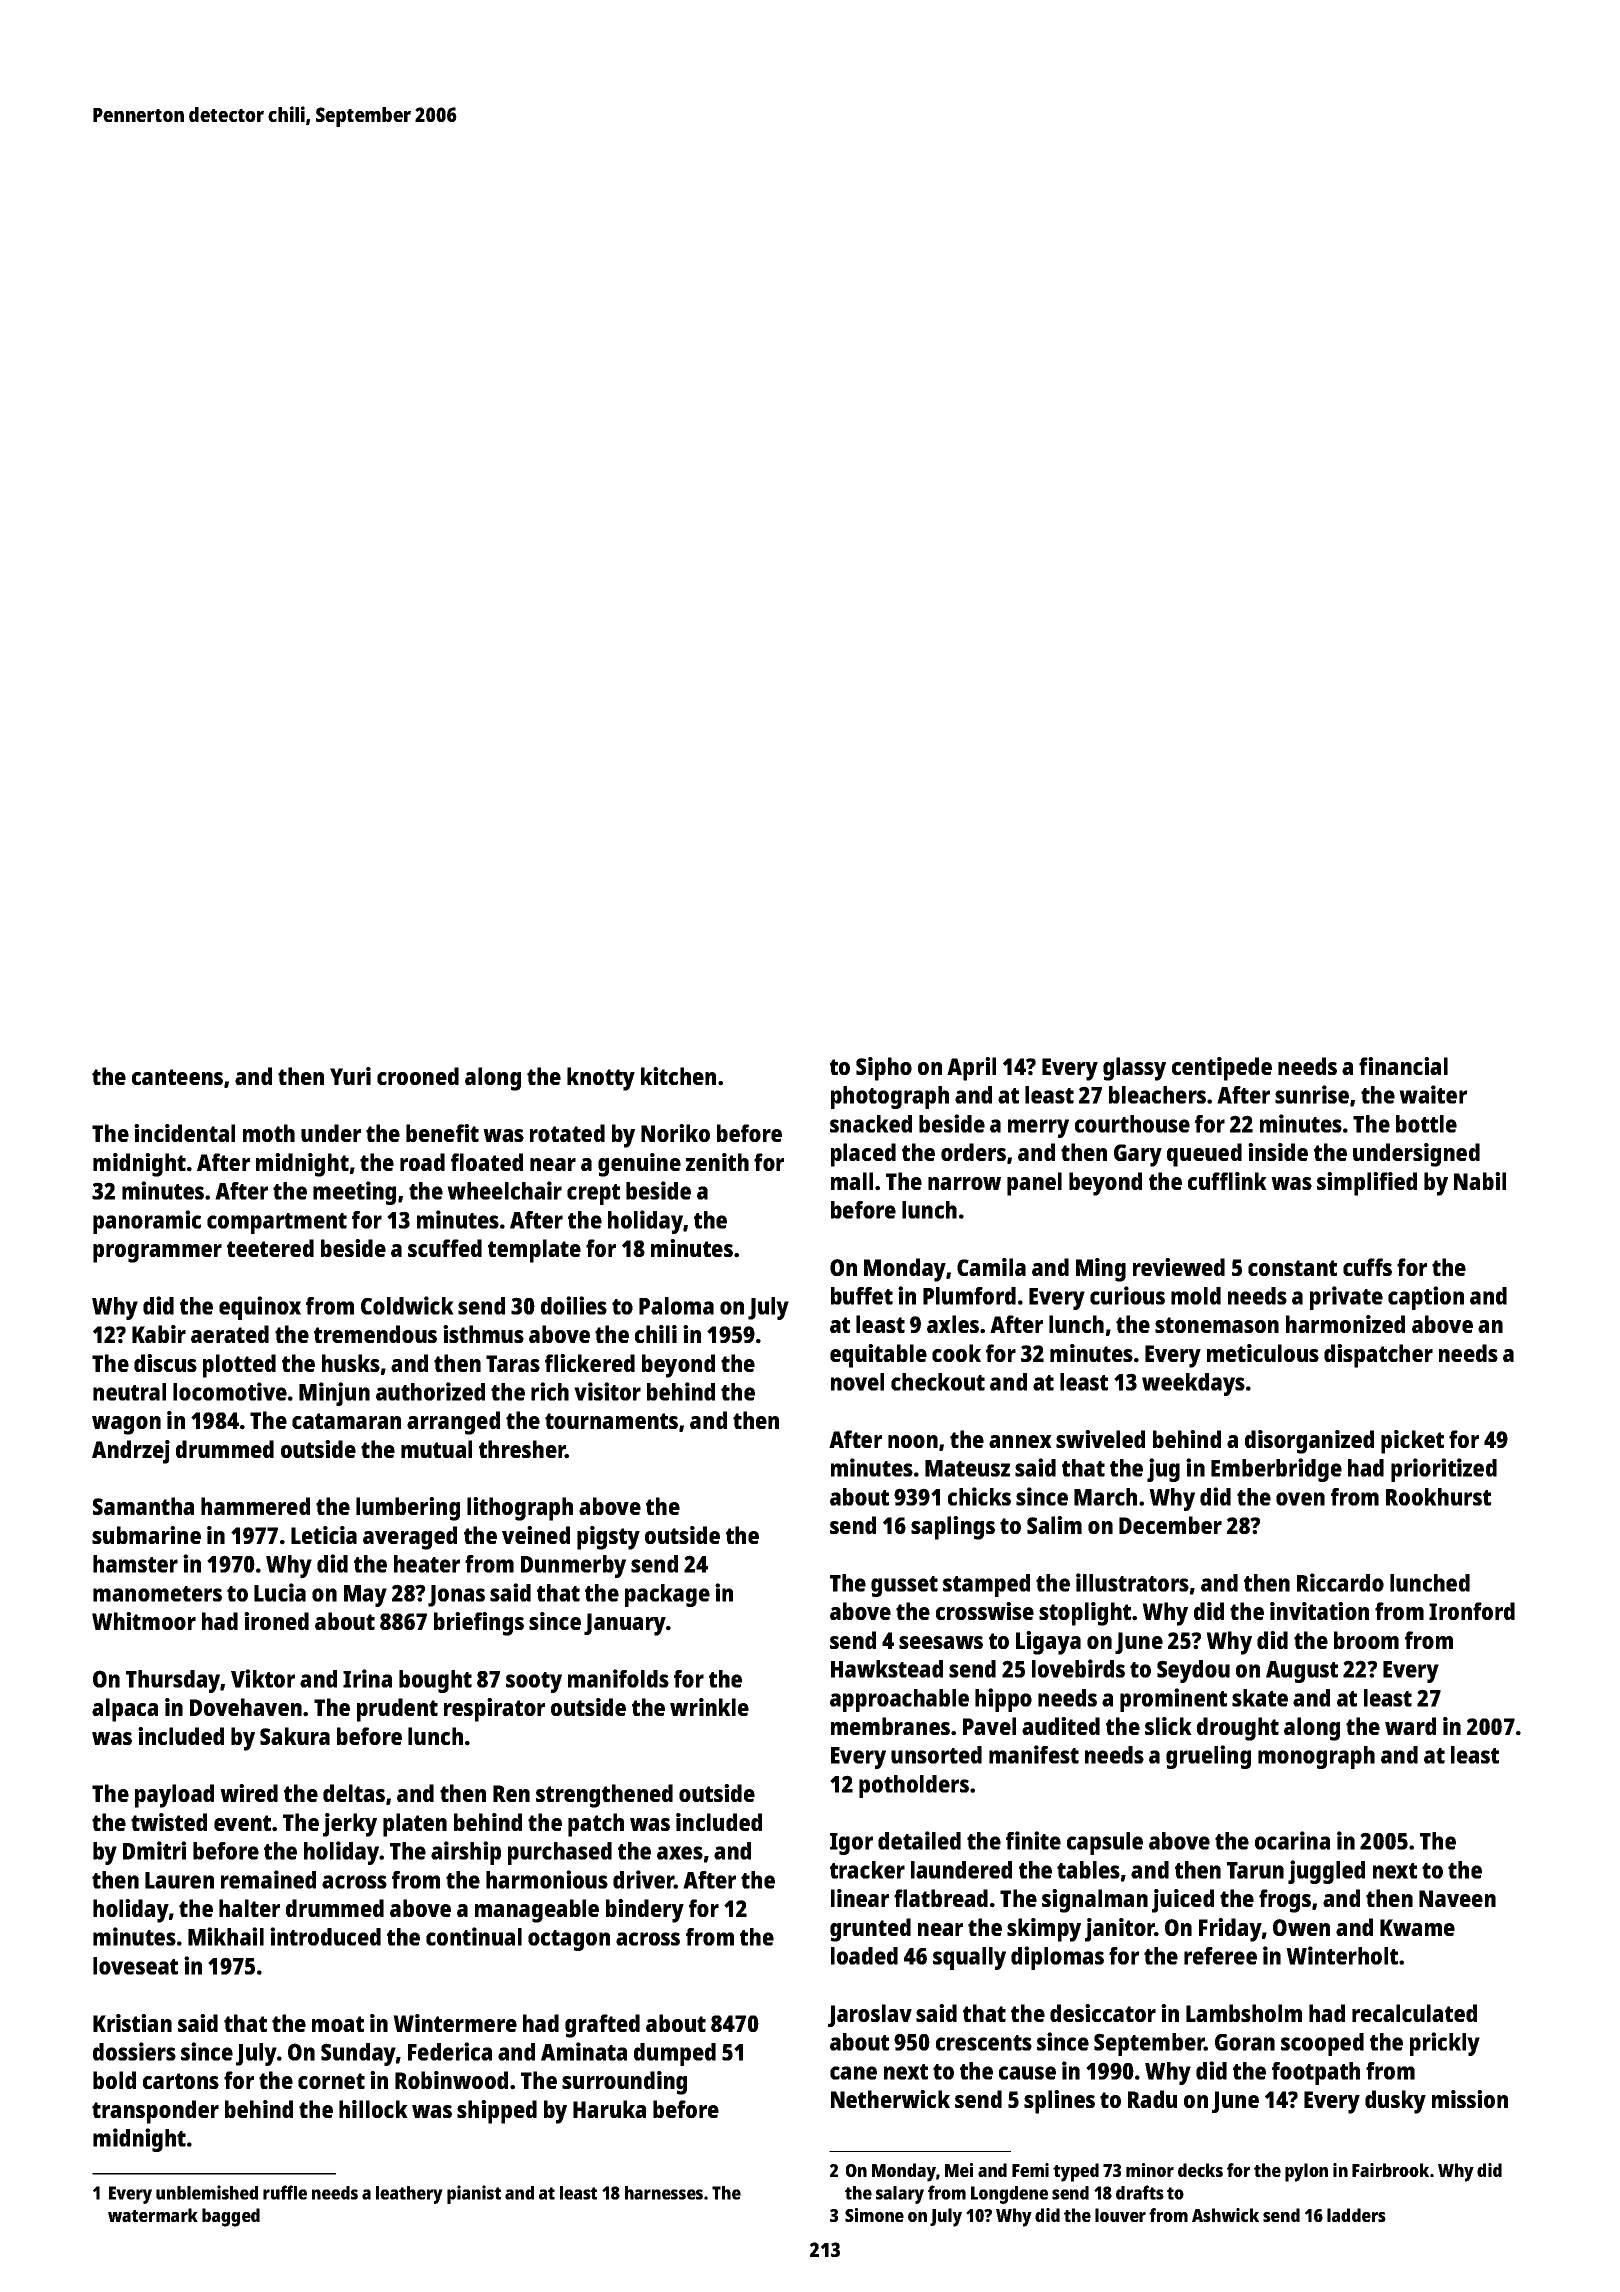 Image resolution: width=1620 pixels, height=2292 pixels. I want to click on Kwame, so click(1417, 1927).
